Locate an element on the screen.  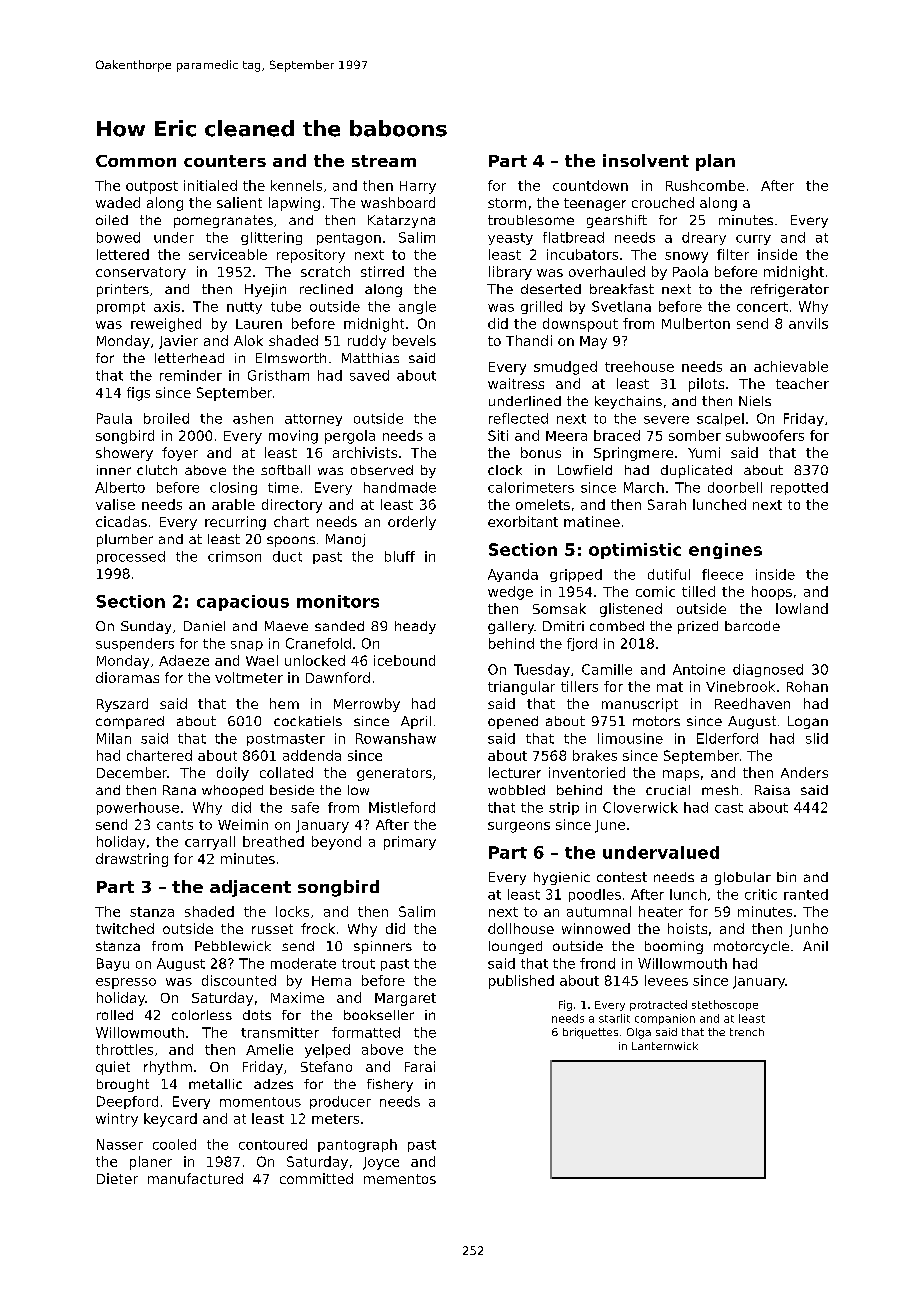
Elmsworth is located at coordinates (291, 358).
